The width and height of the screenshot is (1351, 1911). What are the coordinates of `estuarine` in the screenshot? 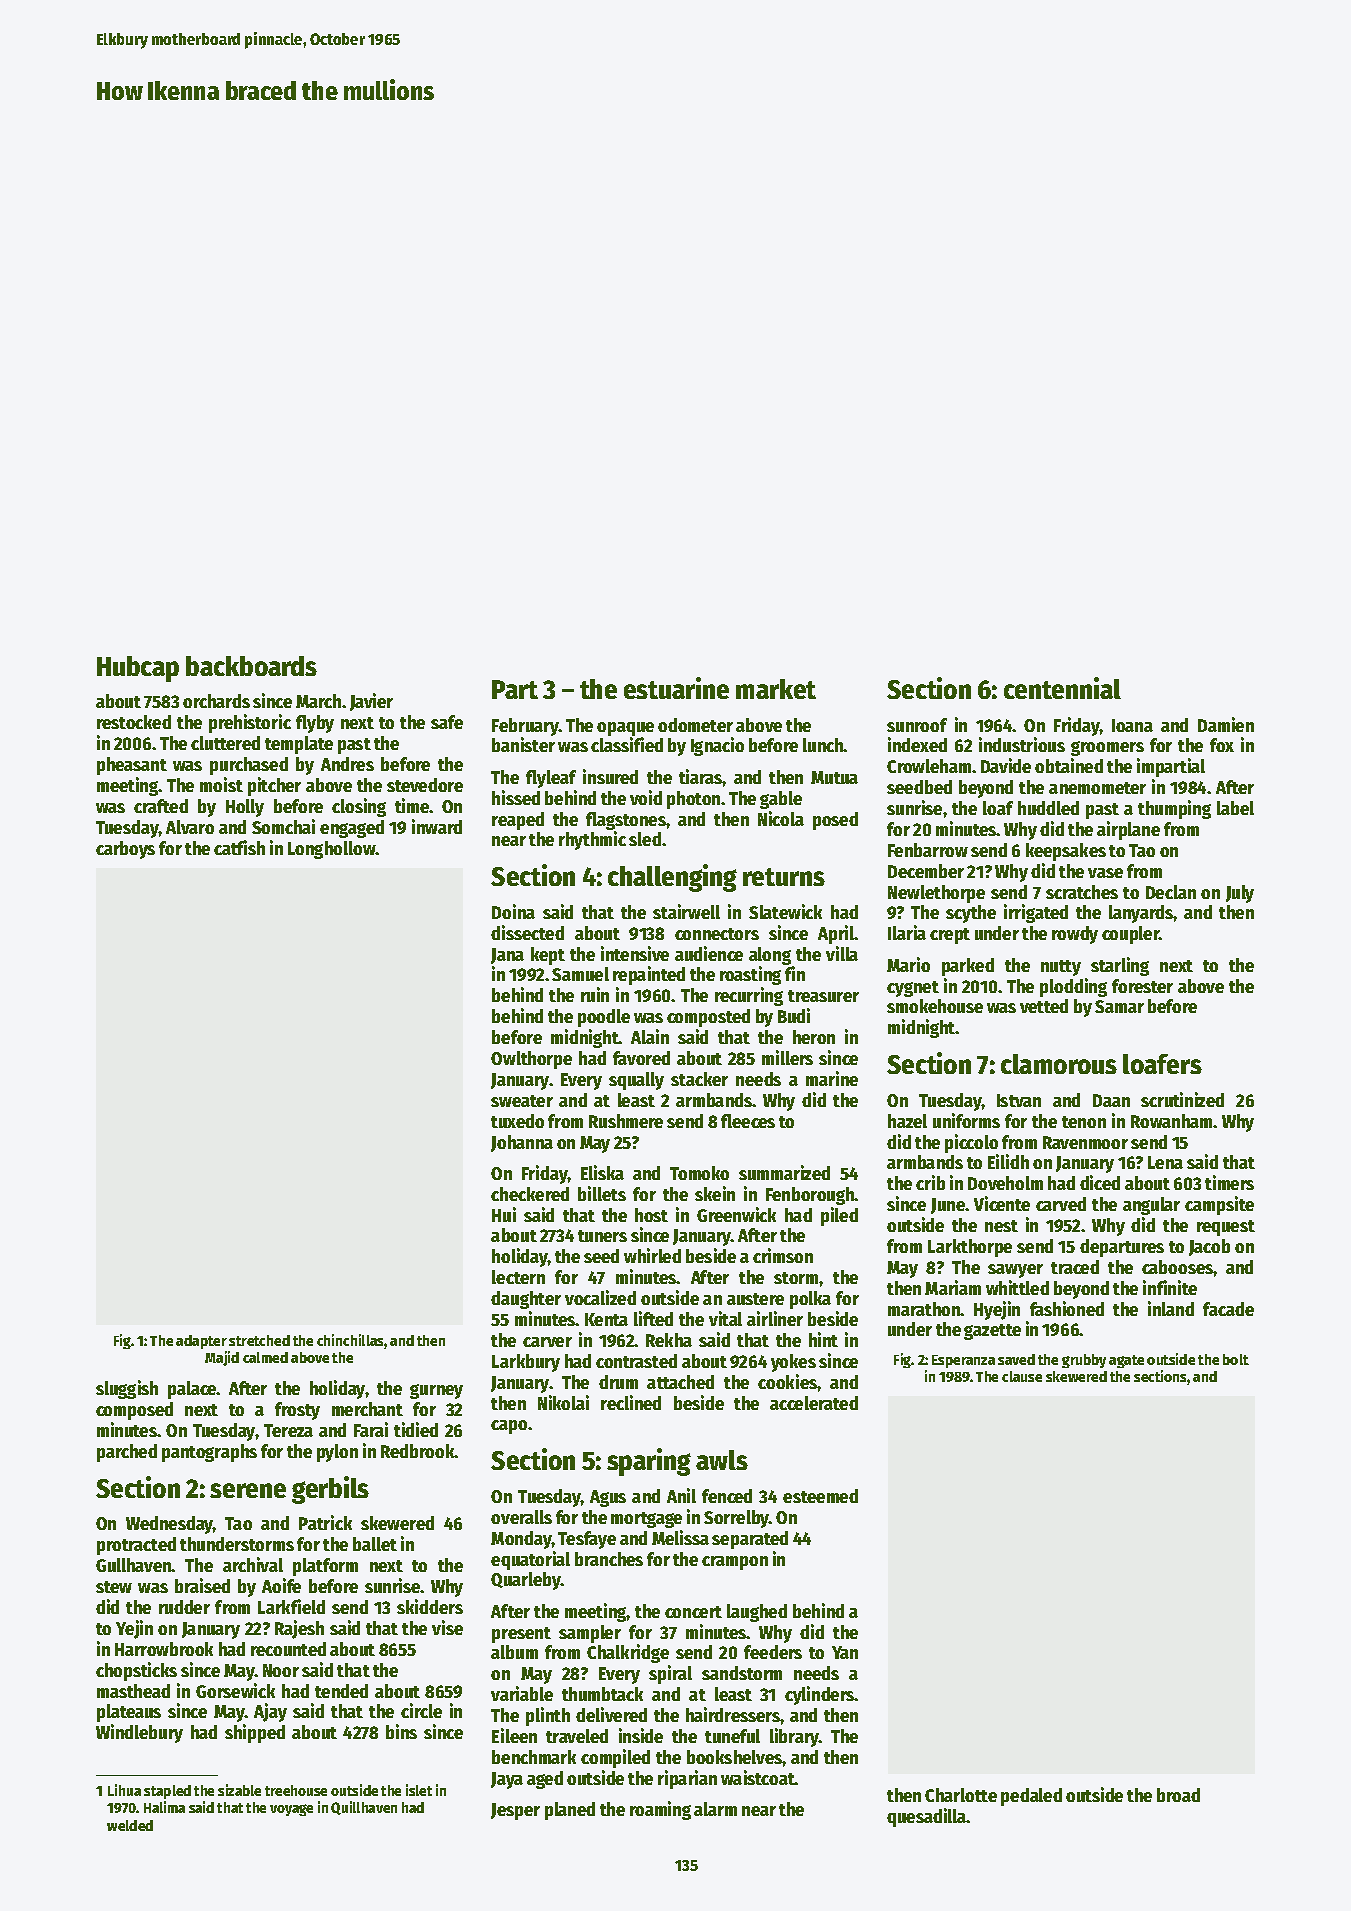 It's located at (676, 688).
